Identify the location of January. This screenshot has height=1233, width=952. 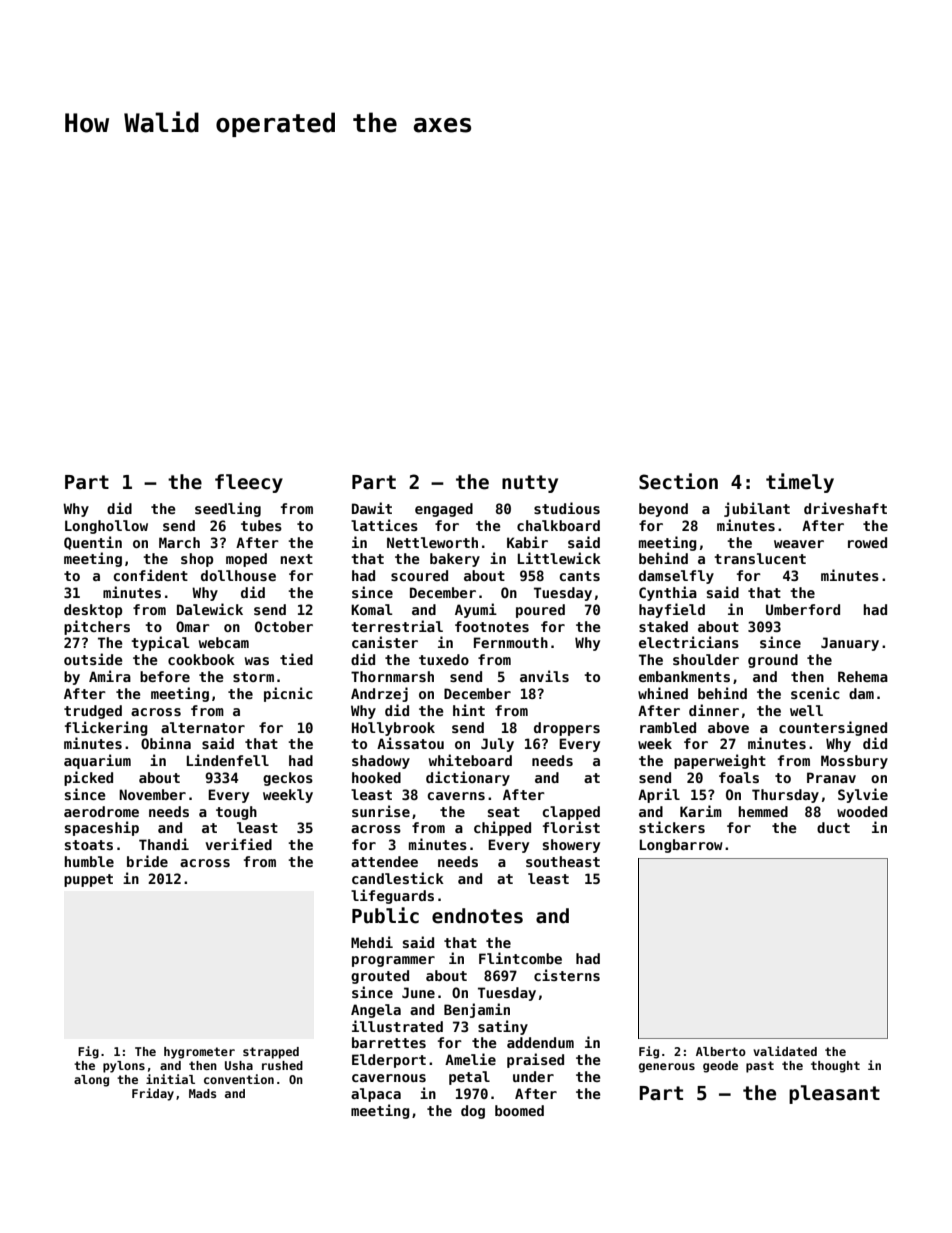
(850, 644).
